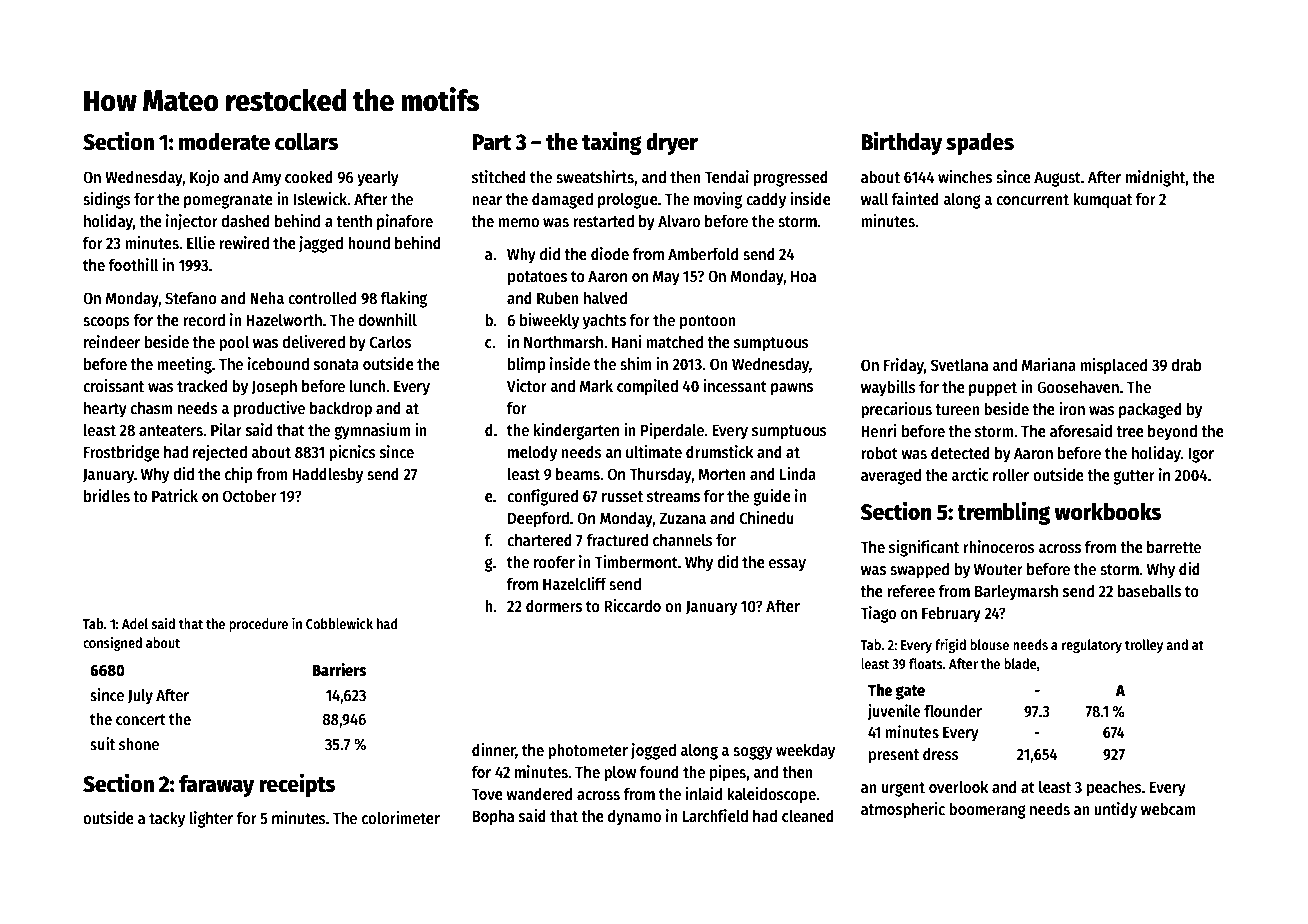  I want to click on wandered, so click(539, 793).
